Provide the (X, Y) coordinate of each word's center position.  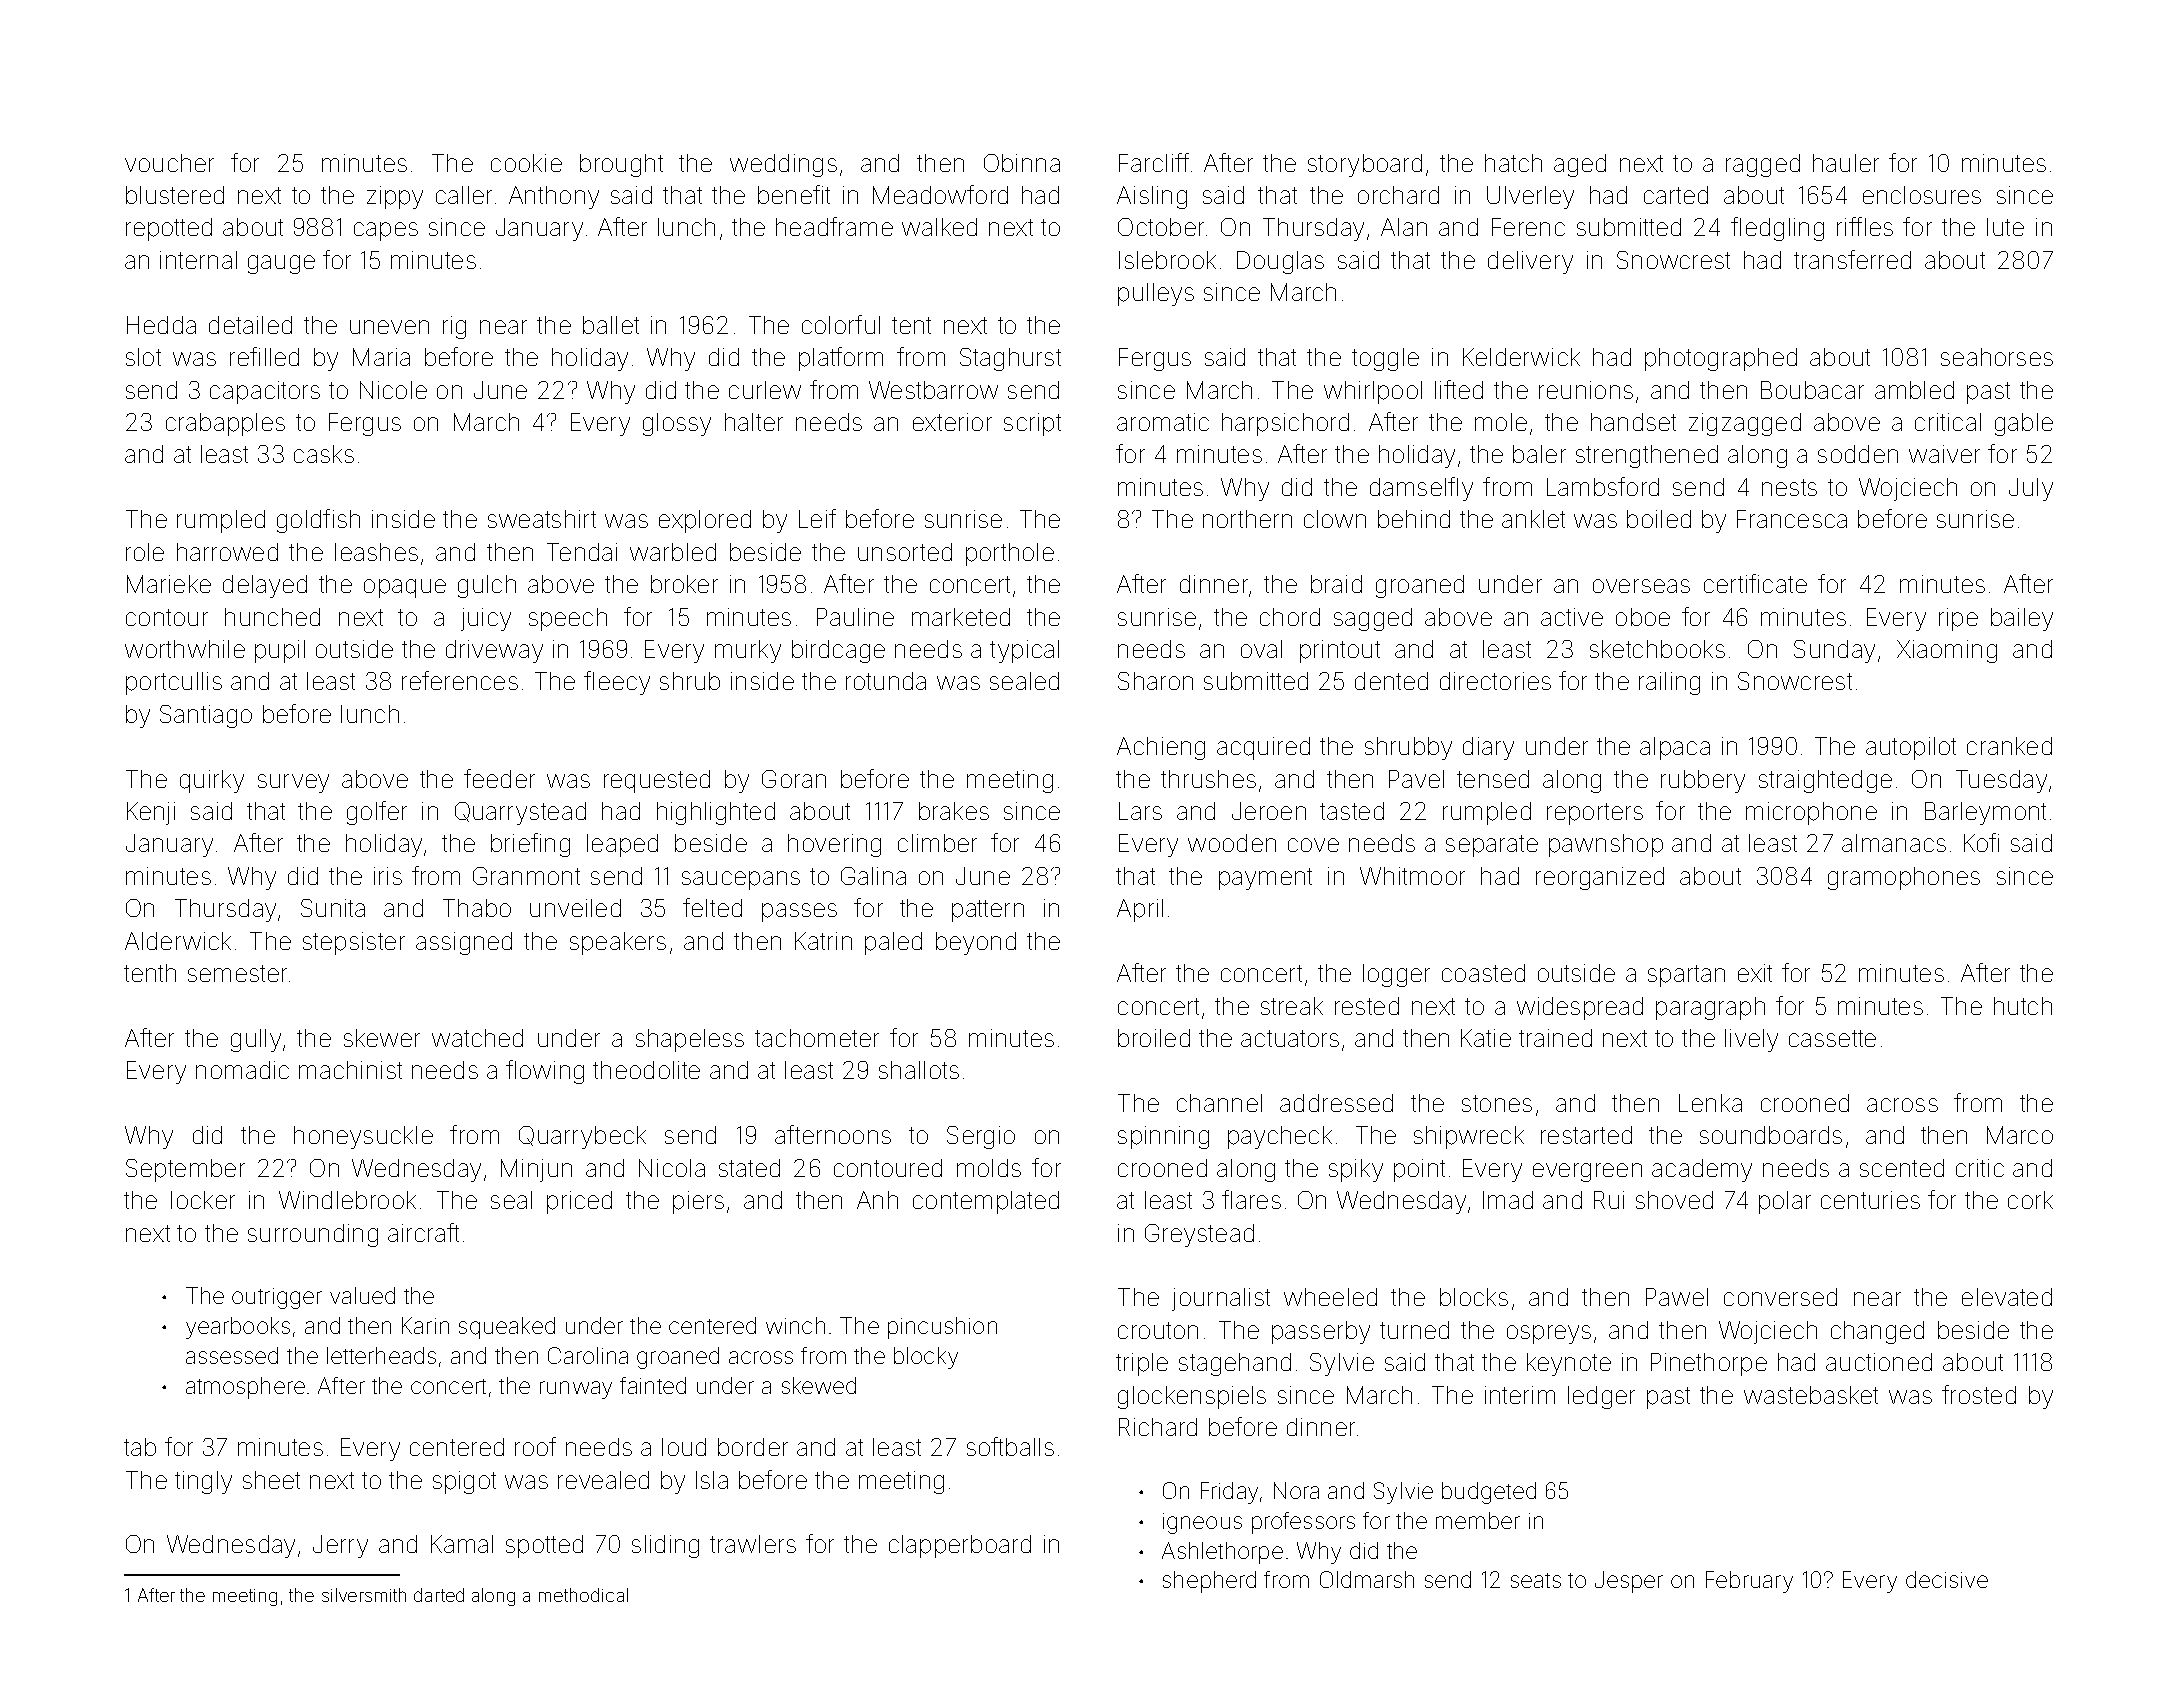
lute (2005, 227)
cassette (1832, 1038)
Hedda (161, 325)
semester (237, 973)
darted (439, 1595)
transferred (1852, 259)
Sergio (981, 1137)
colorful (841, 324)
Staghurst (1010, 359)
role (145, 552)
